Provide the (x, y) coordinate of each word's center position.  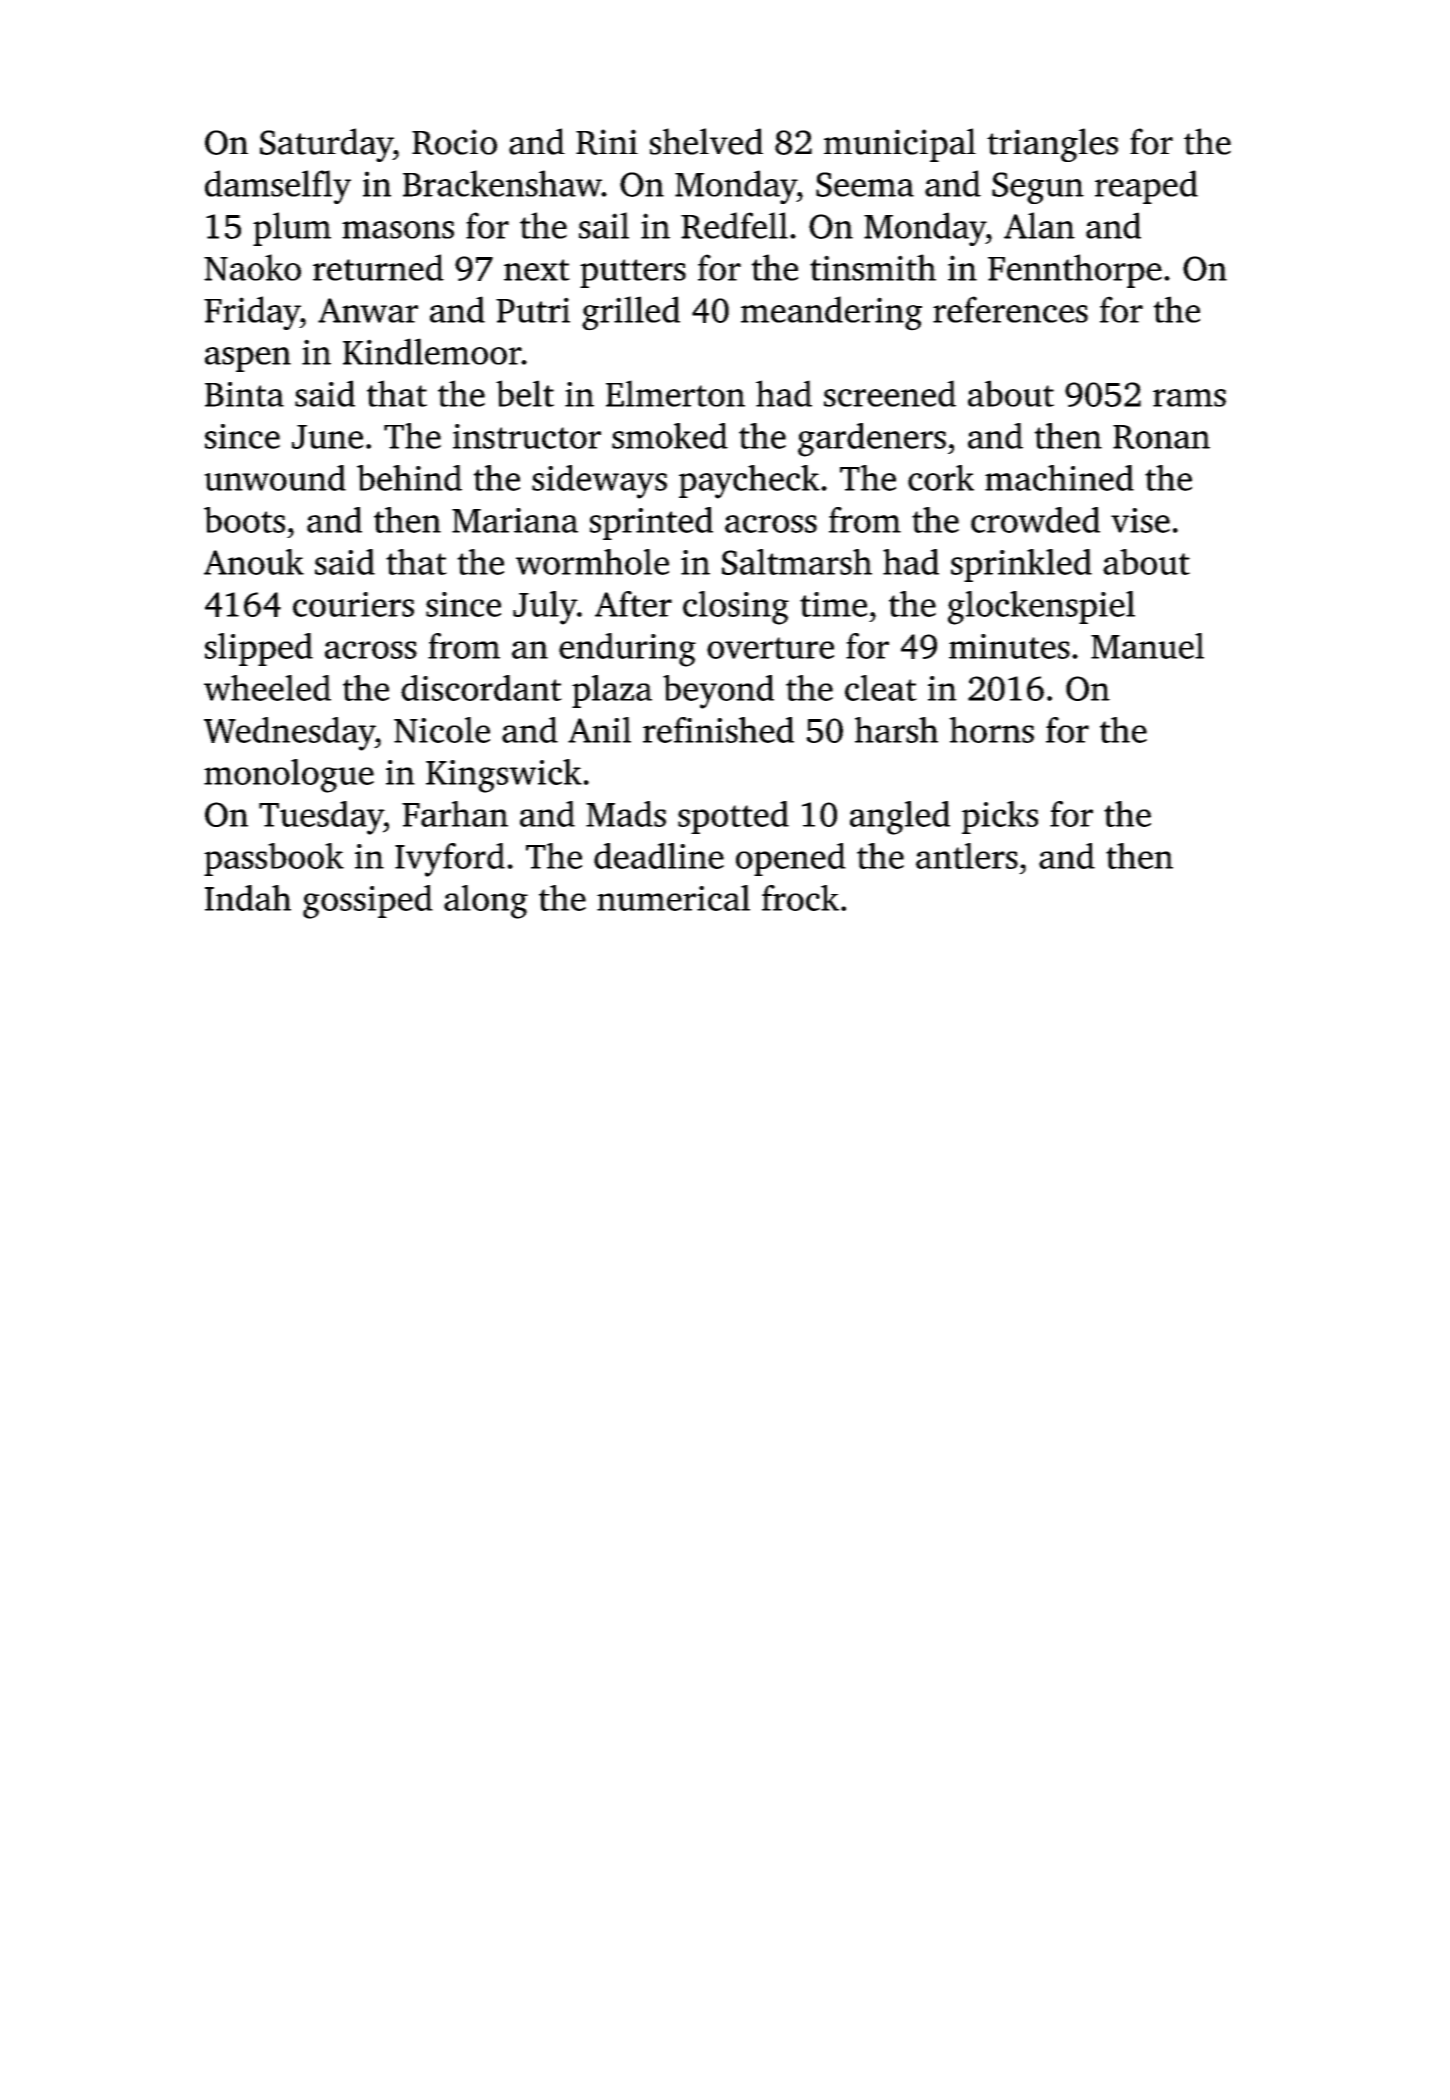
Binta (244, 394)
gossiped (368, 902)
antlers (967, 856)
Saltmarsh (797, 562)
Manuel (1147, 646)
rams (1189, 398)
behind (409, 478)
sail (604, 225)
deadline (659, 856)
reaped (1146, 187)
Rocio (454, 142)
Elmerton (675, 393)
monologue (289, 776)
